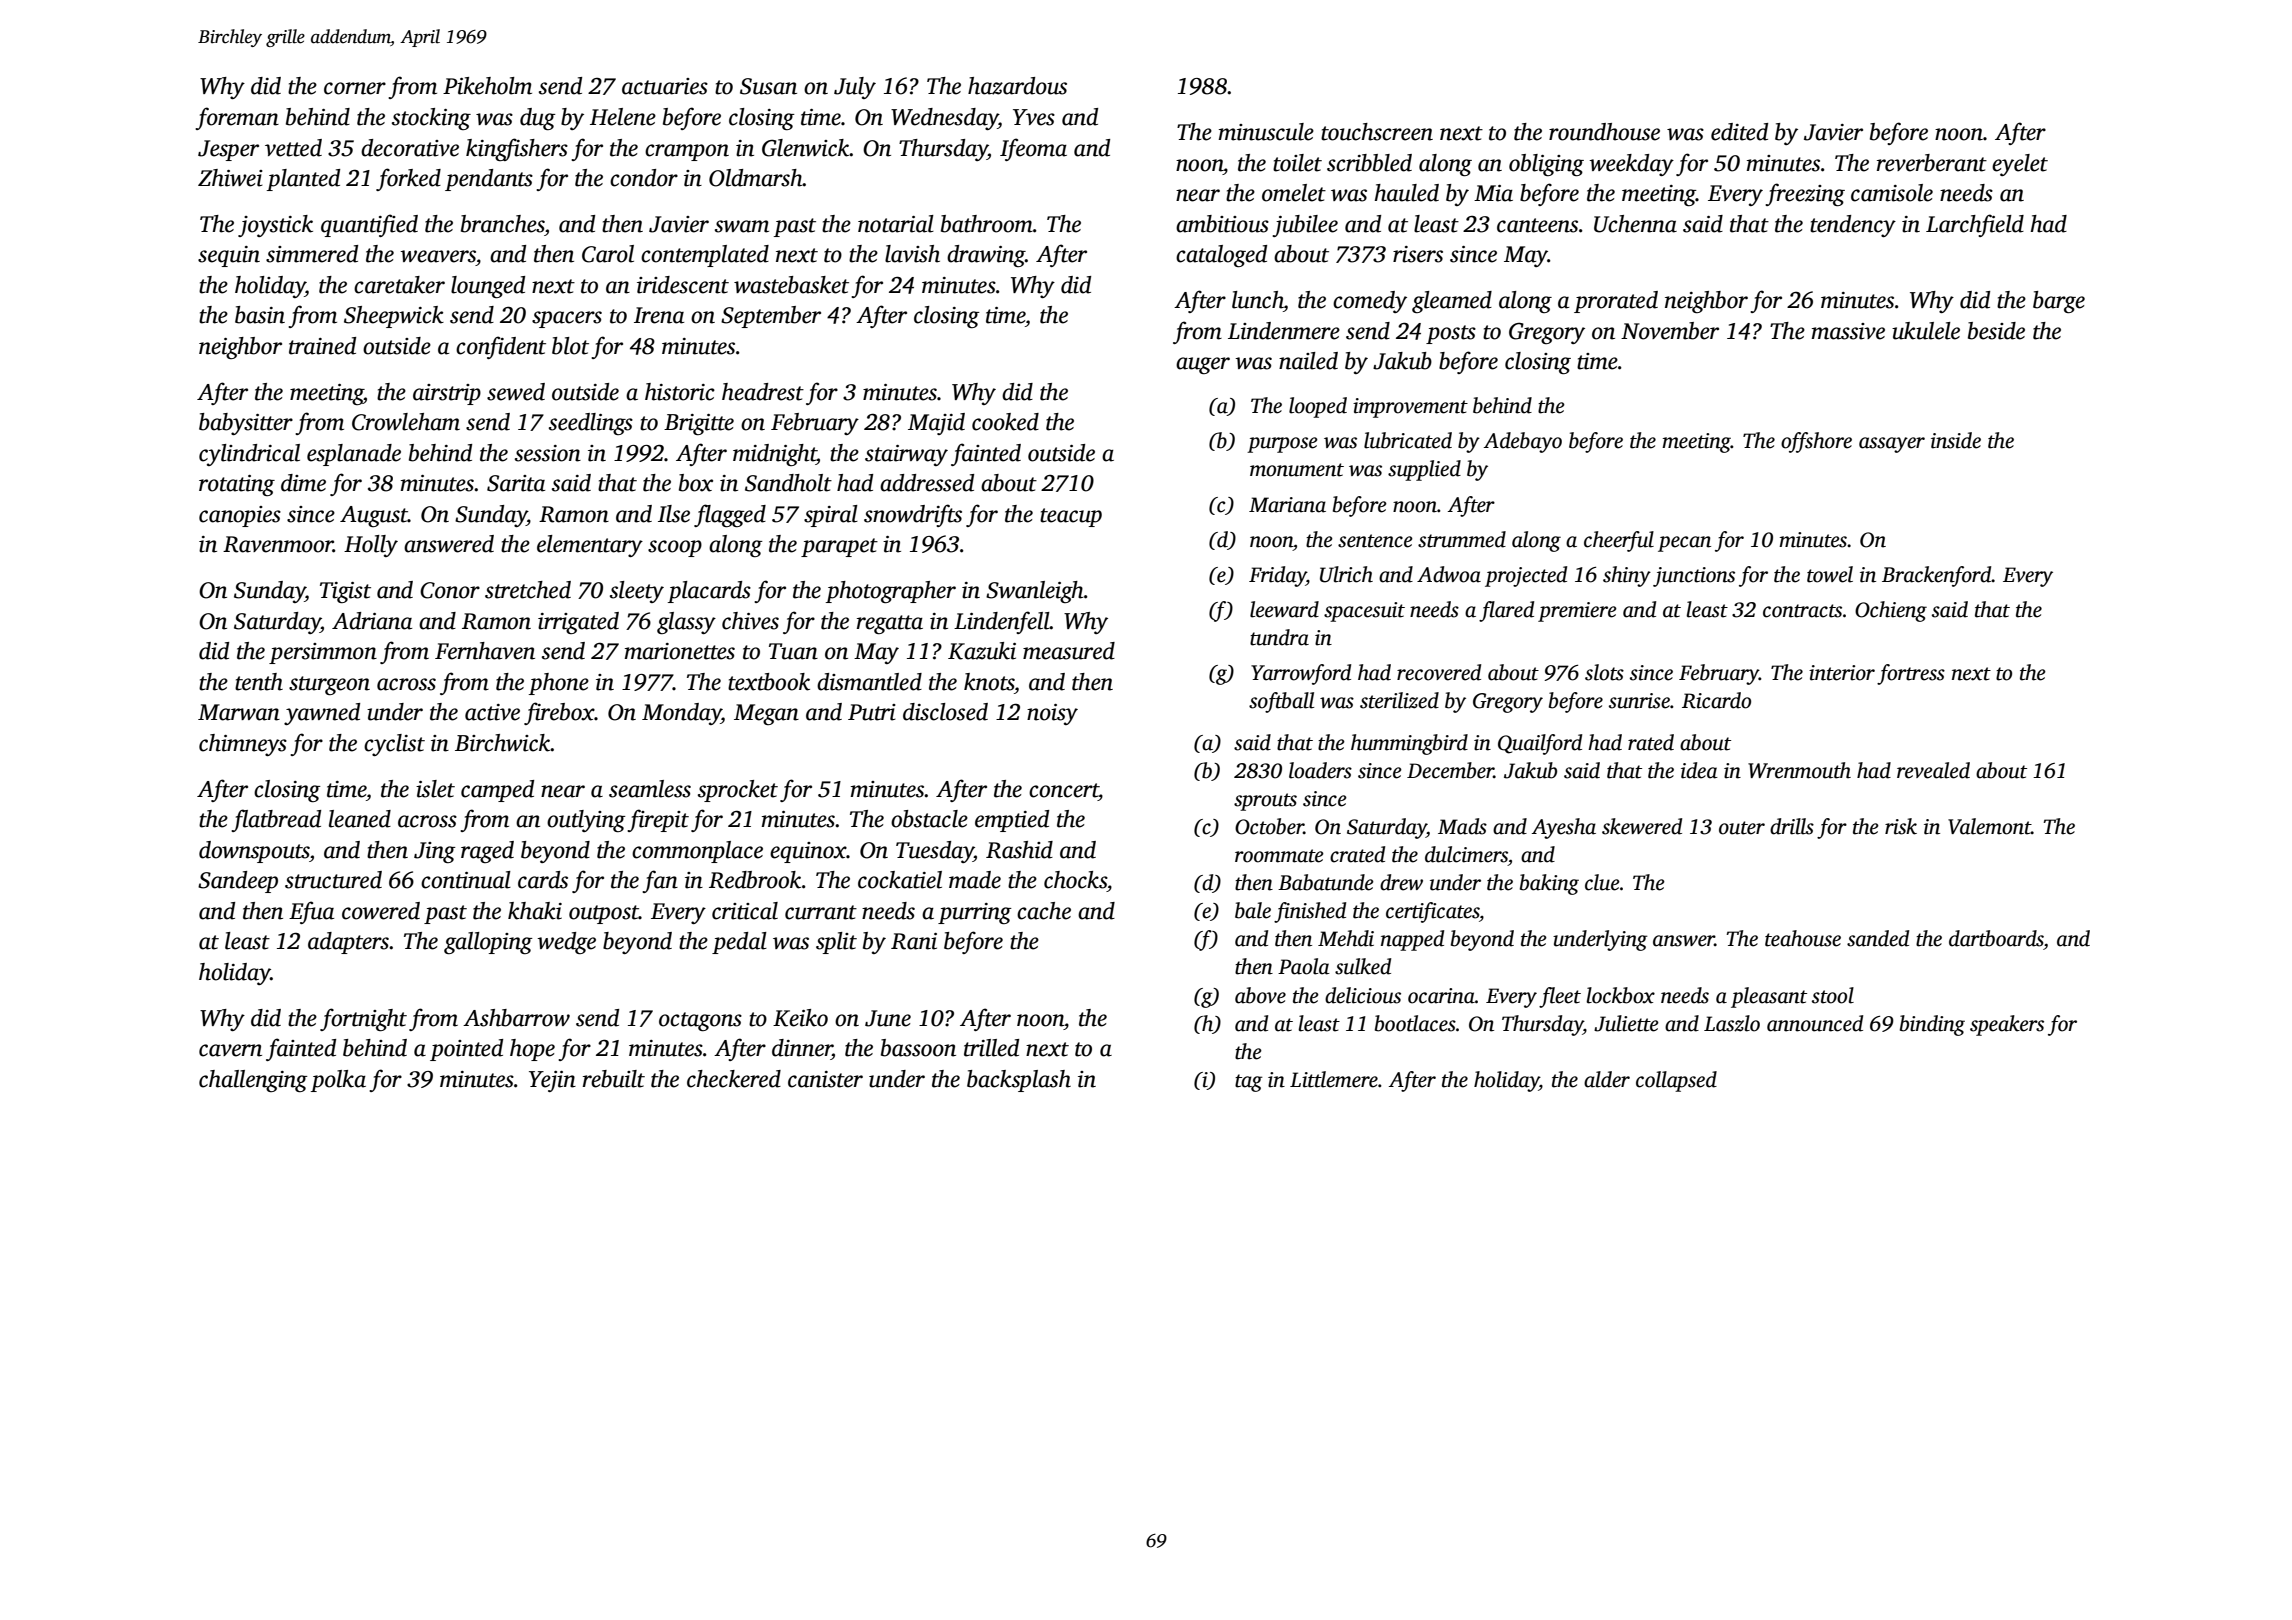  What do you see at coordinates (259, 682) in the image?
I see `tenth` at bounding box center [259, 682].
